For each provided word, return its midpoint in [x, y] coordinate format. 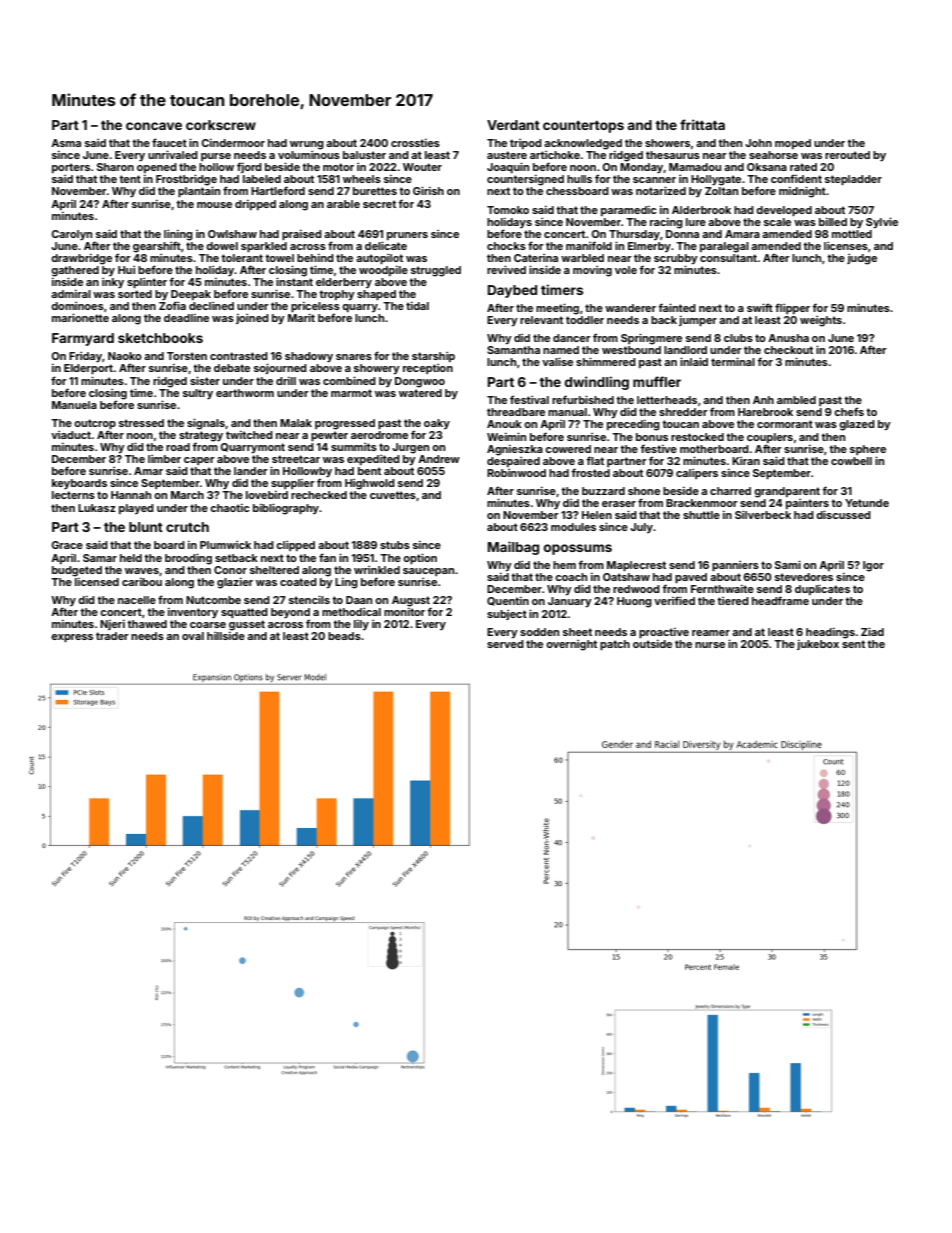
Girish [428, 190]
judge [862, 259]
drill [286, 381]
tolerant [242, 258]
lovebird [267, 495]
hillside [226, 636]
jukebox [818, 645]
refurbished [583, 399]
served [505, 644]
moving [592, 271]
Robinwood [516, 473]
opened [157, 168]
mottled [852, 234]
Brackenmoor [702, 503]
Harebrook [765, 412]
